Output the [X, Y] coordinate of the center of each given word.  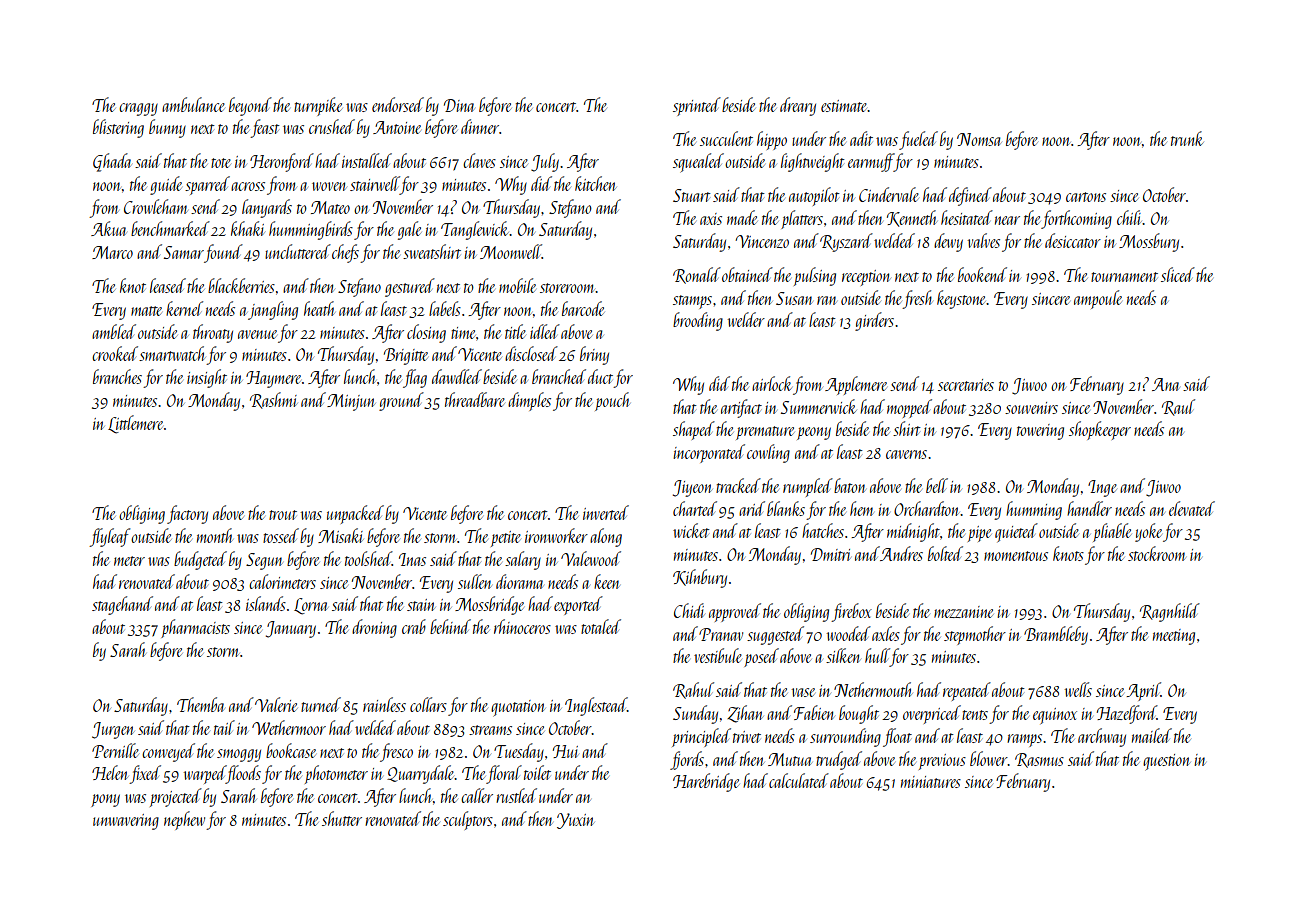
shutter [342, 818]
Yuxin [576, 821]
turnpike [318, 106]
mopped [909, 408]
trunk [1187, 138]
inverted [606, 512]
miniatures [931, 782]
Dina [459, 105]
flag [415, 378]
